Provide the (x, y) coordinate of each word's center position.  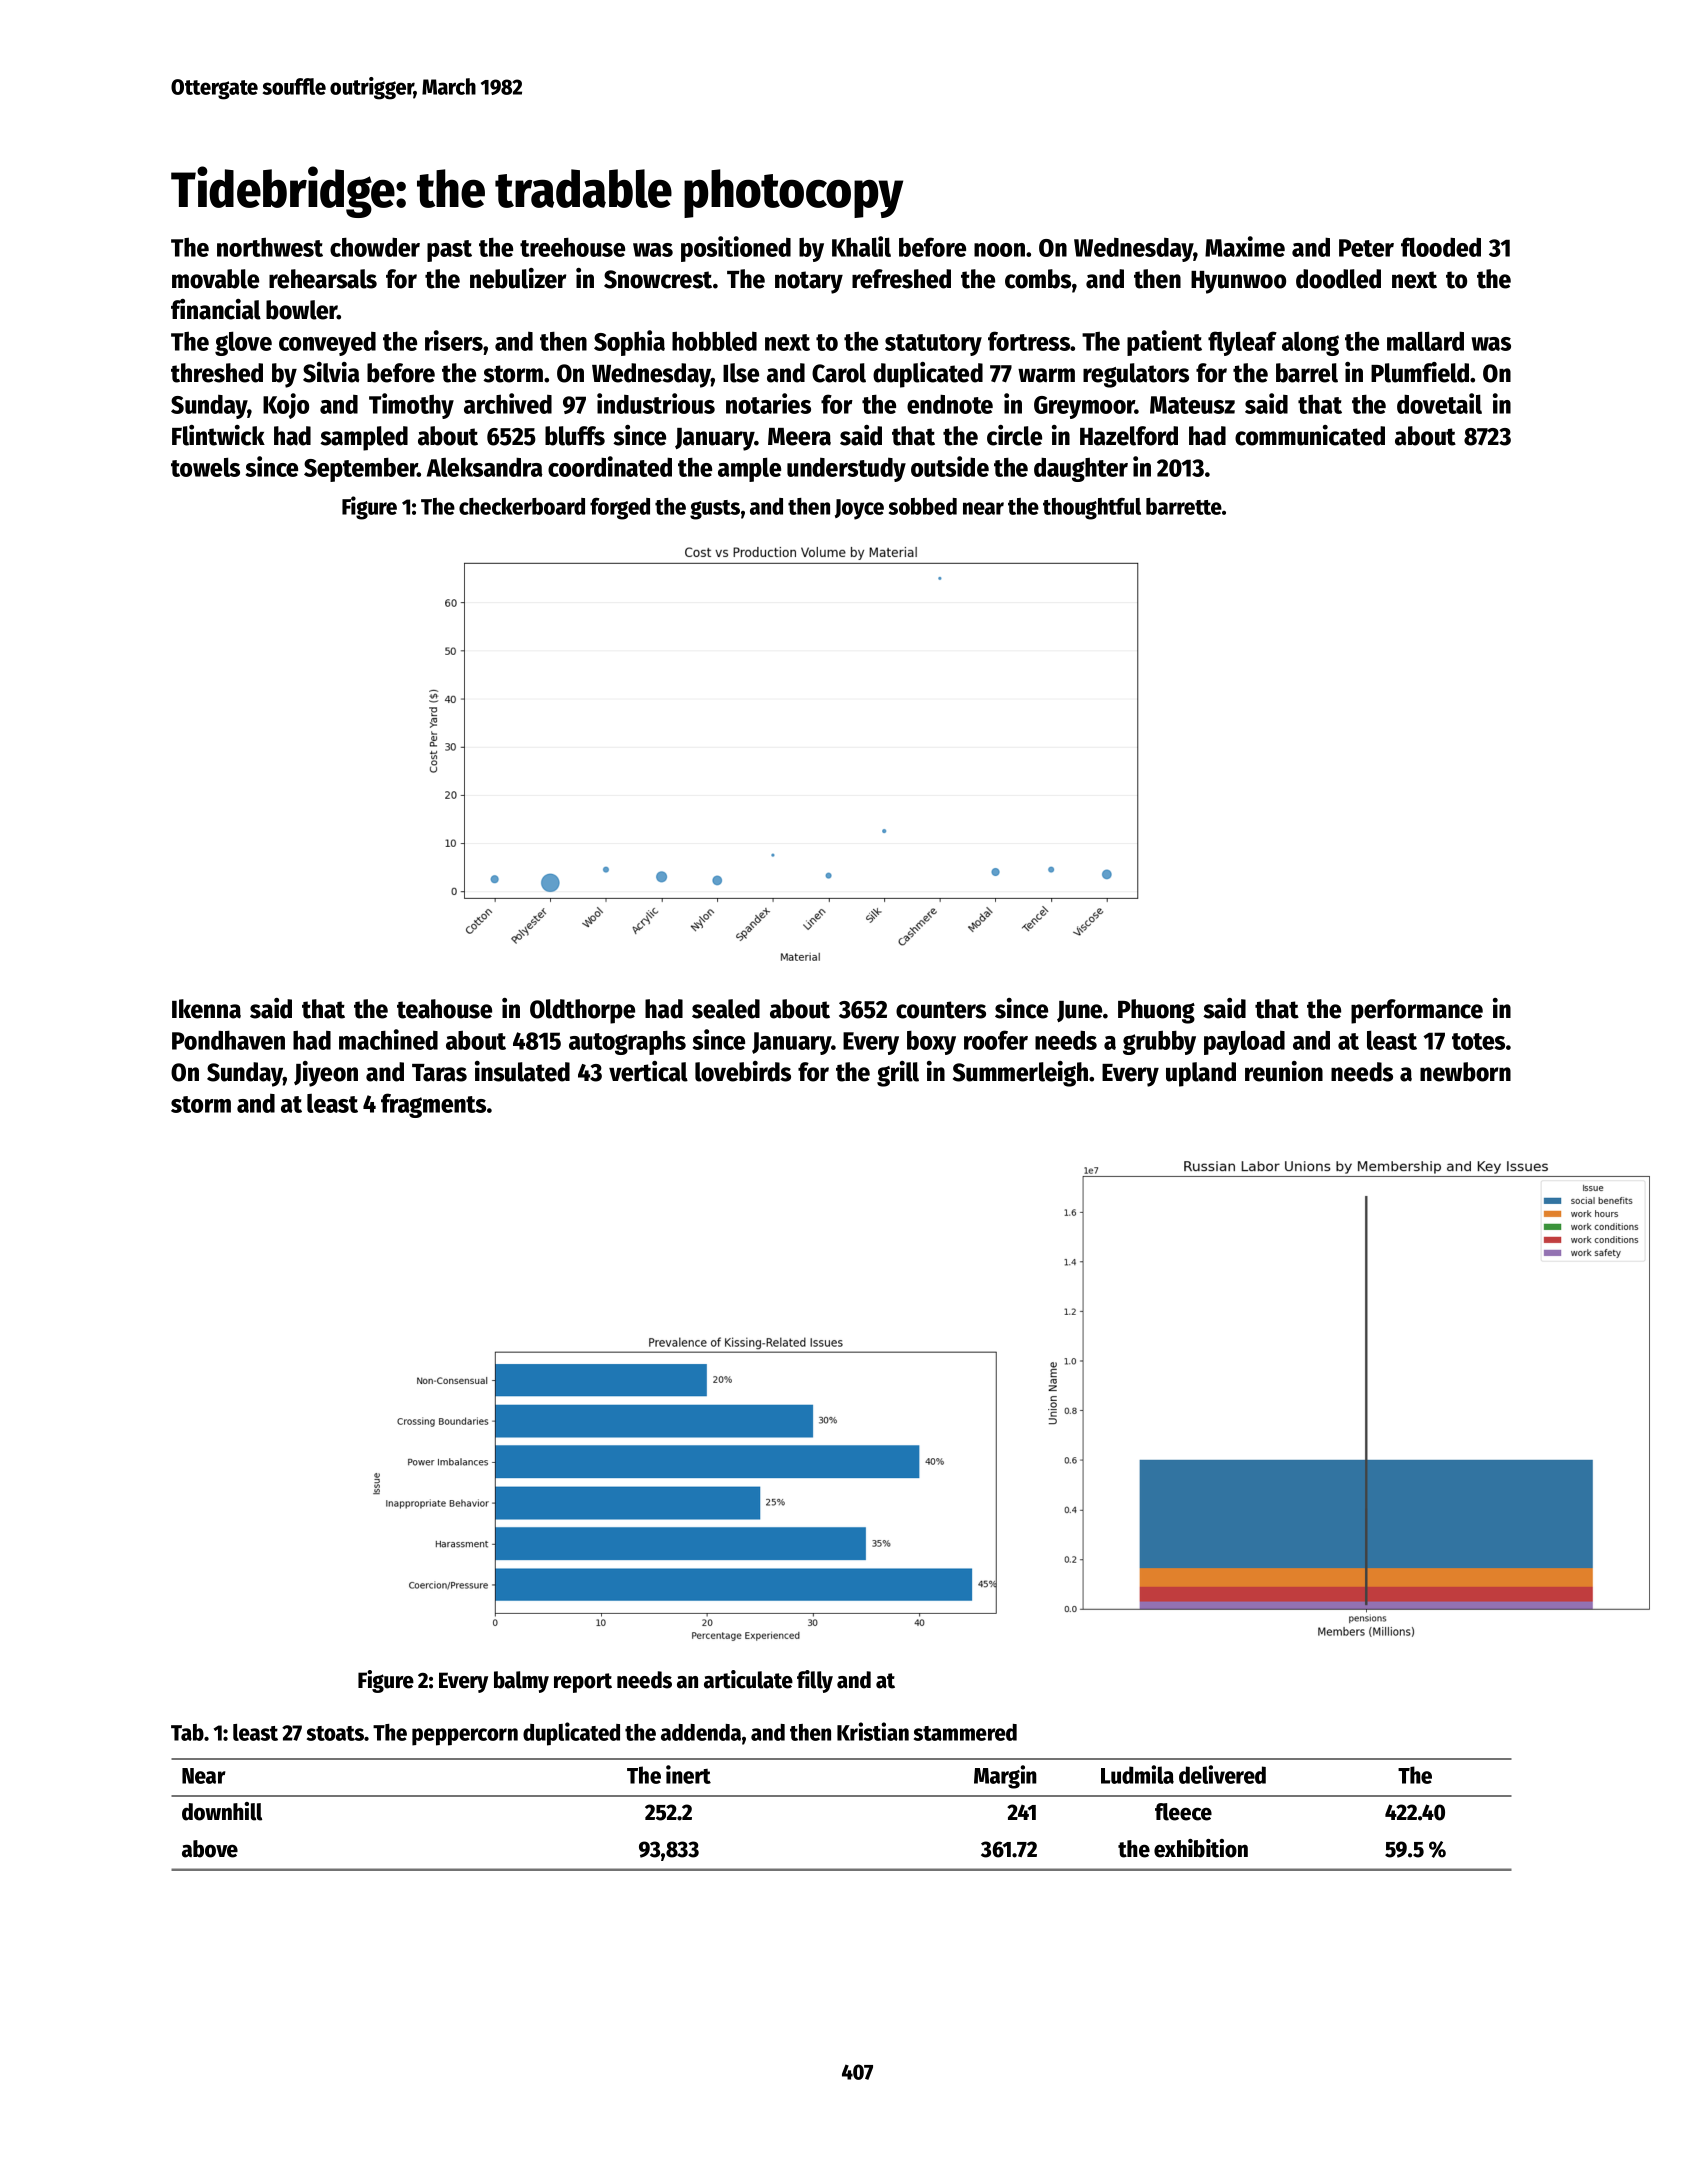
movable (215, 279)
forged (620, 509)
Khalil (861, 246)
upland (1201, 1074)
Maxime (1245, 246)
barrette (1184, 506)
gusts (715, 510)
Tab (187, 1732)
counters (941, 1010)
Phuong (1156, 1011)
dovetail (1439, 403)
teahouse (444, 1009)
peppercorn (465, 1737)
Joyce (859, 509)
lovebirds (743, 1071)
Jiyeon (326, 1074)
